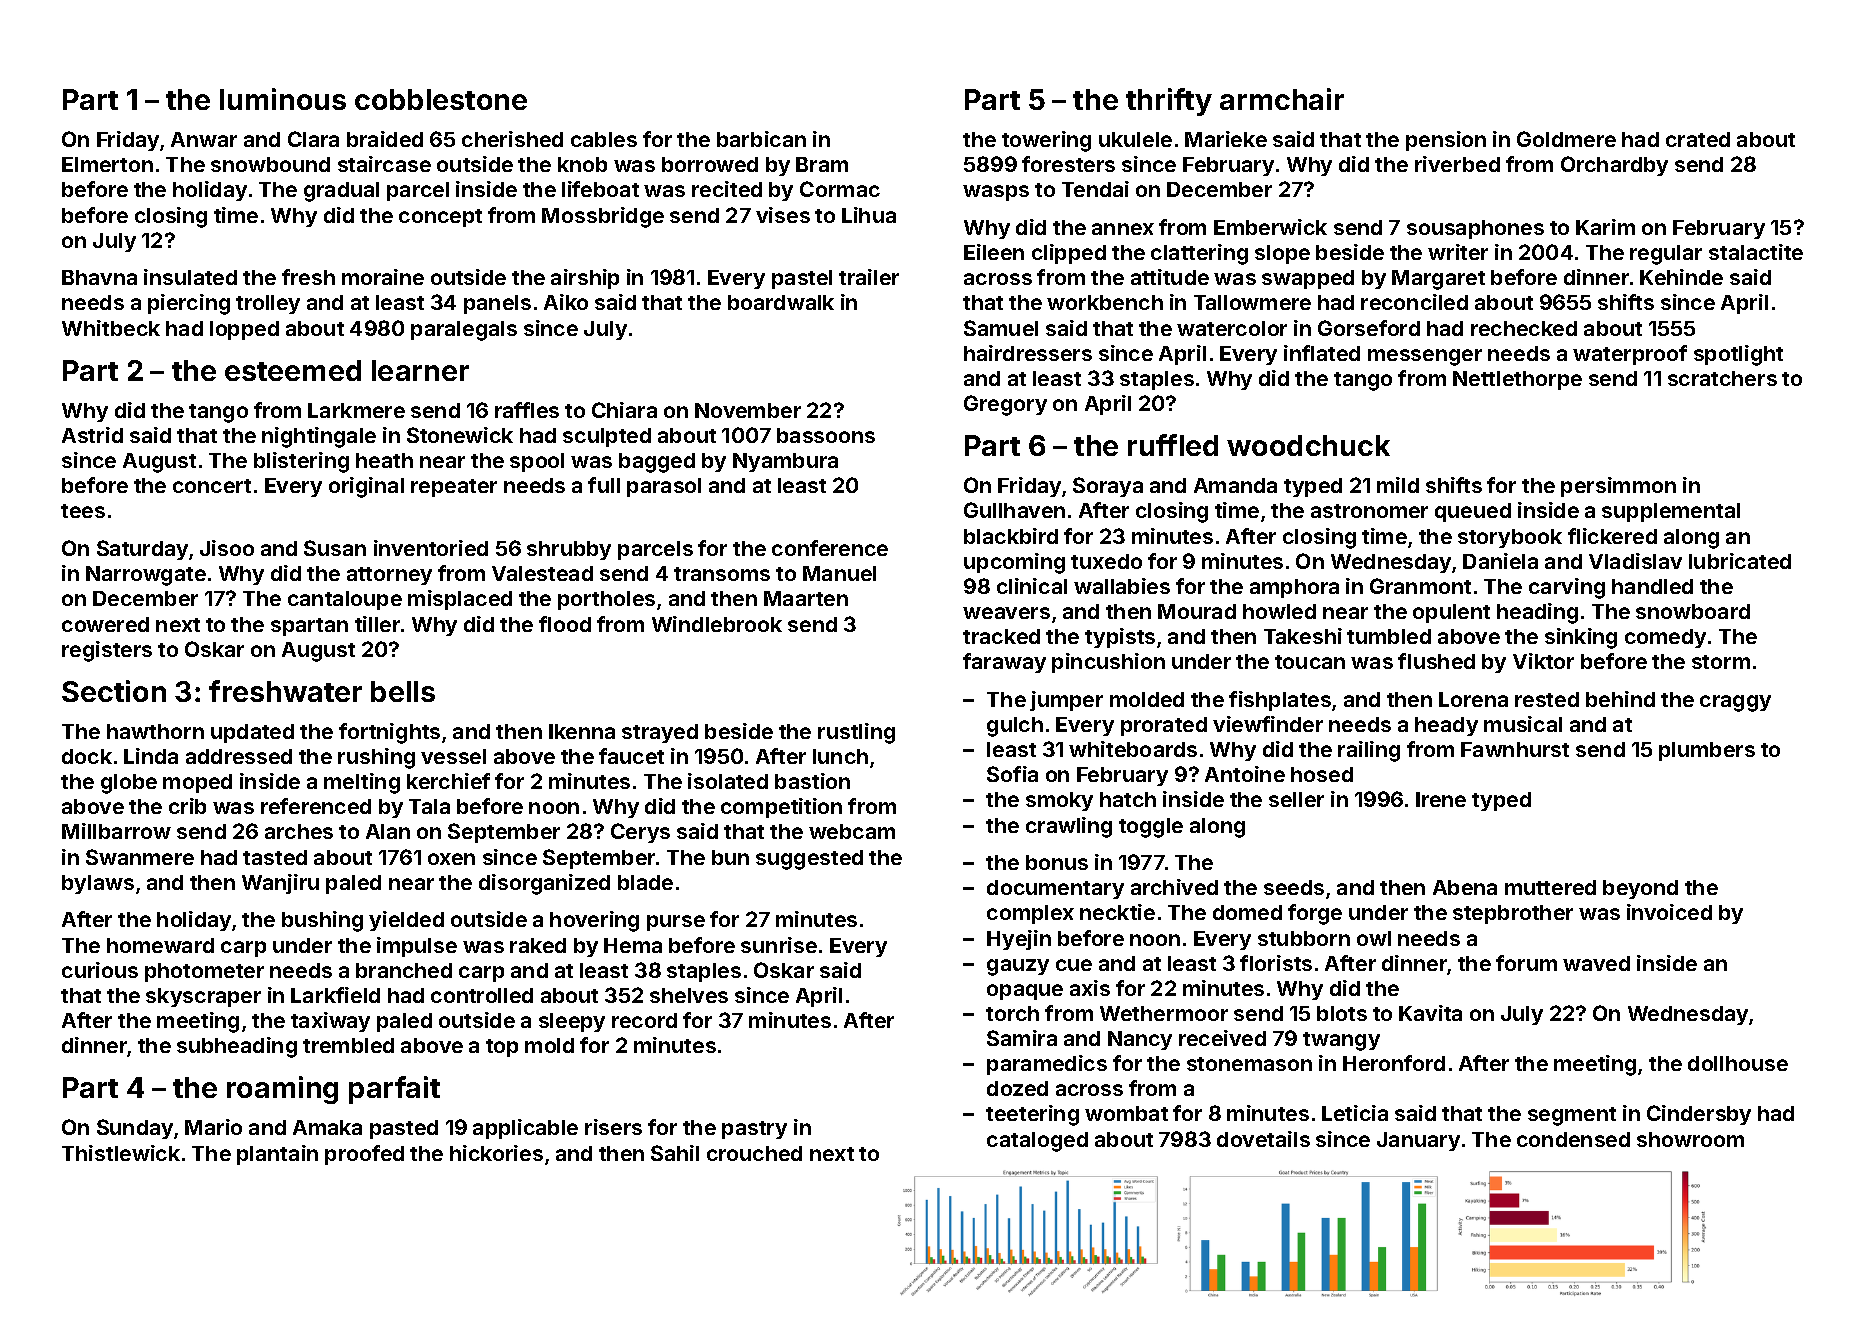  Describe the element at coordinates (1524, 328) in the screenshot. I see `rechecked` at that location.
